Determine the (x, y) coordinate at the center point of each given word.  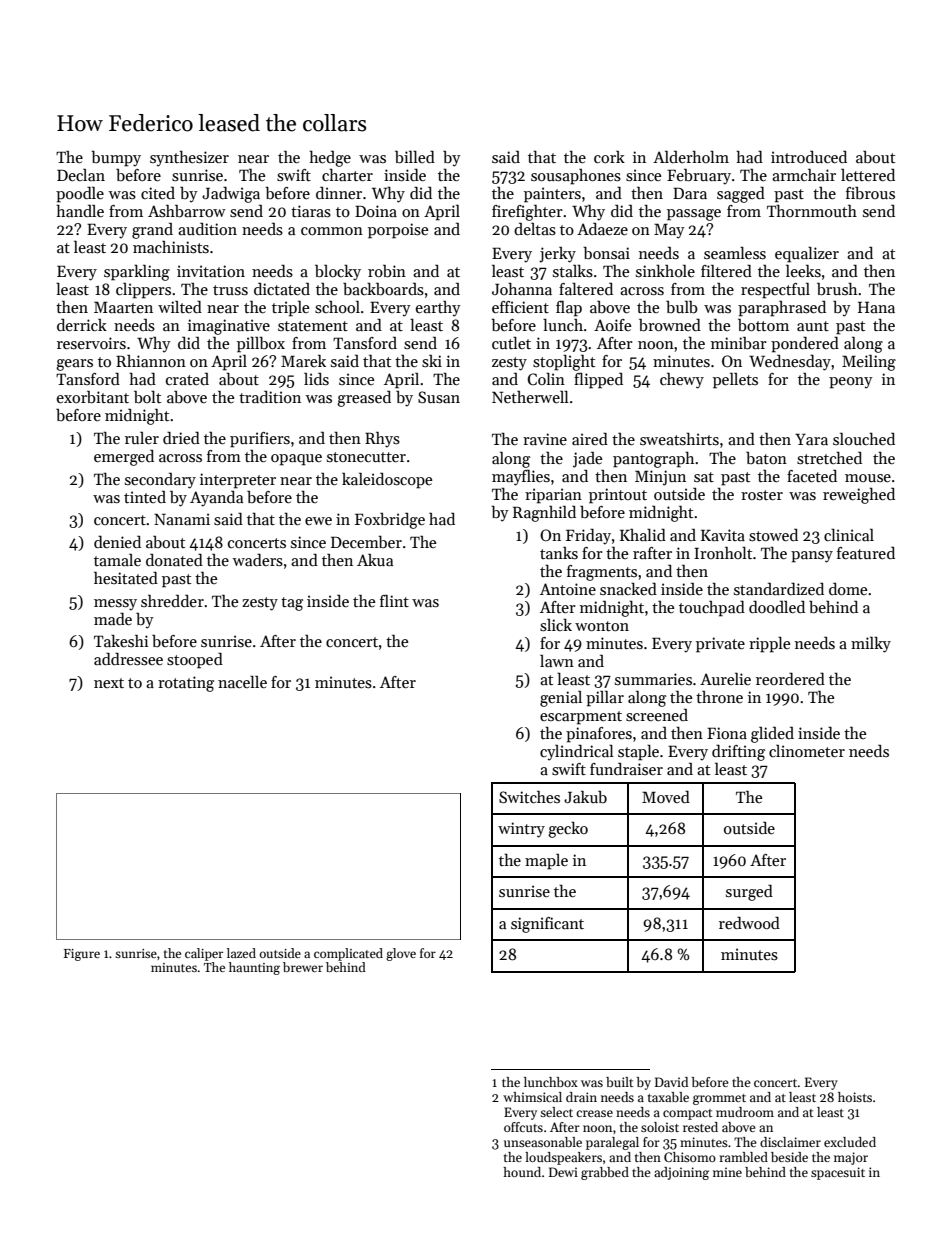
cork (609, 157)
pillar (605, 699)
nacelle (242, 682)
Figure (82, 955)
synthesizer (189, 159)
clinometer (807, 751)
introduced (809, 156)
